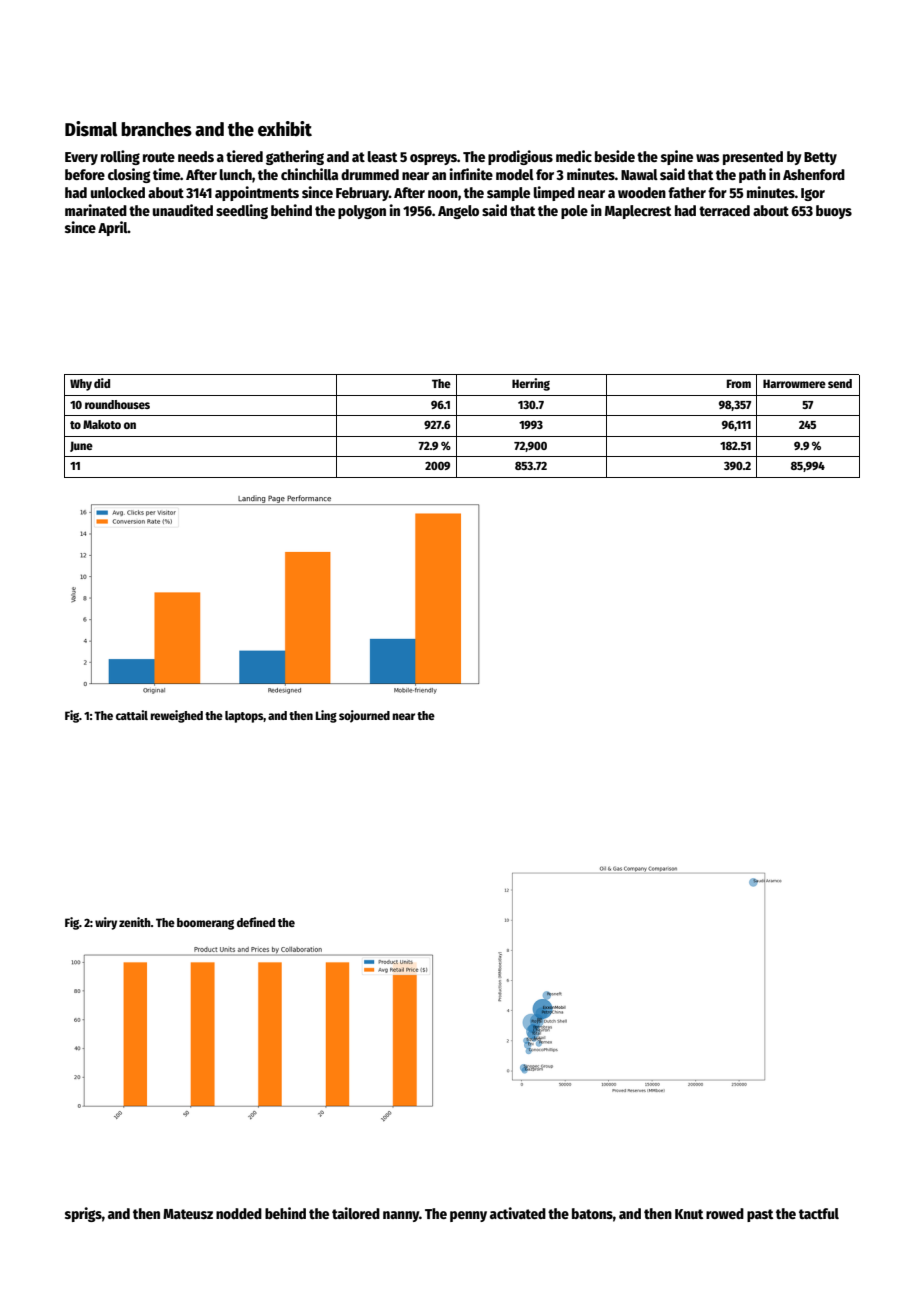 This screenshot has width=924, height=1308. What do you see at coordinates (840, 383) in the screenshot?
I see `send` at bounding box center [840, 383].
